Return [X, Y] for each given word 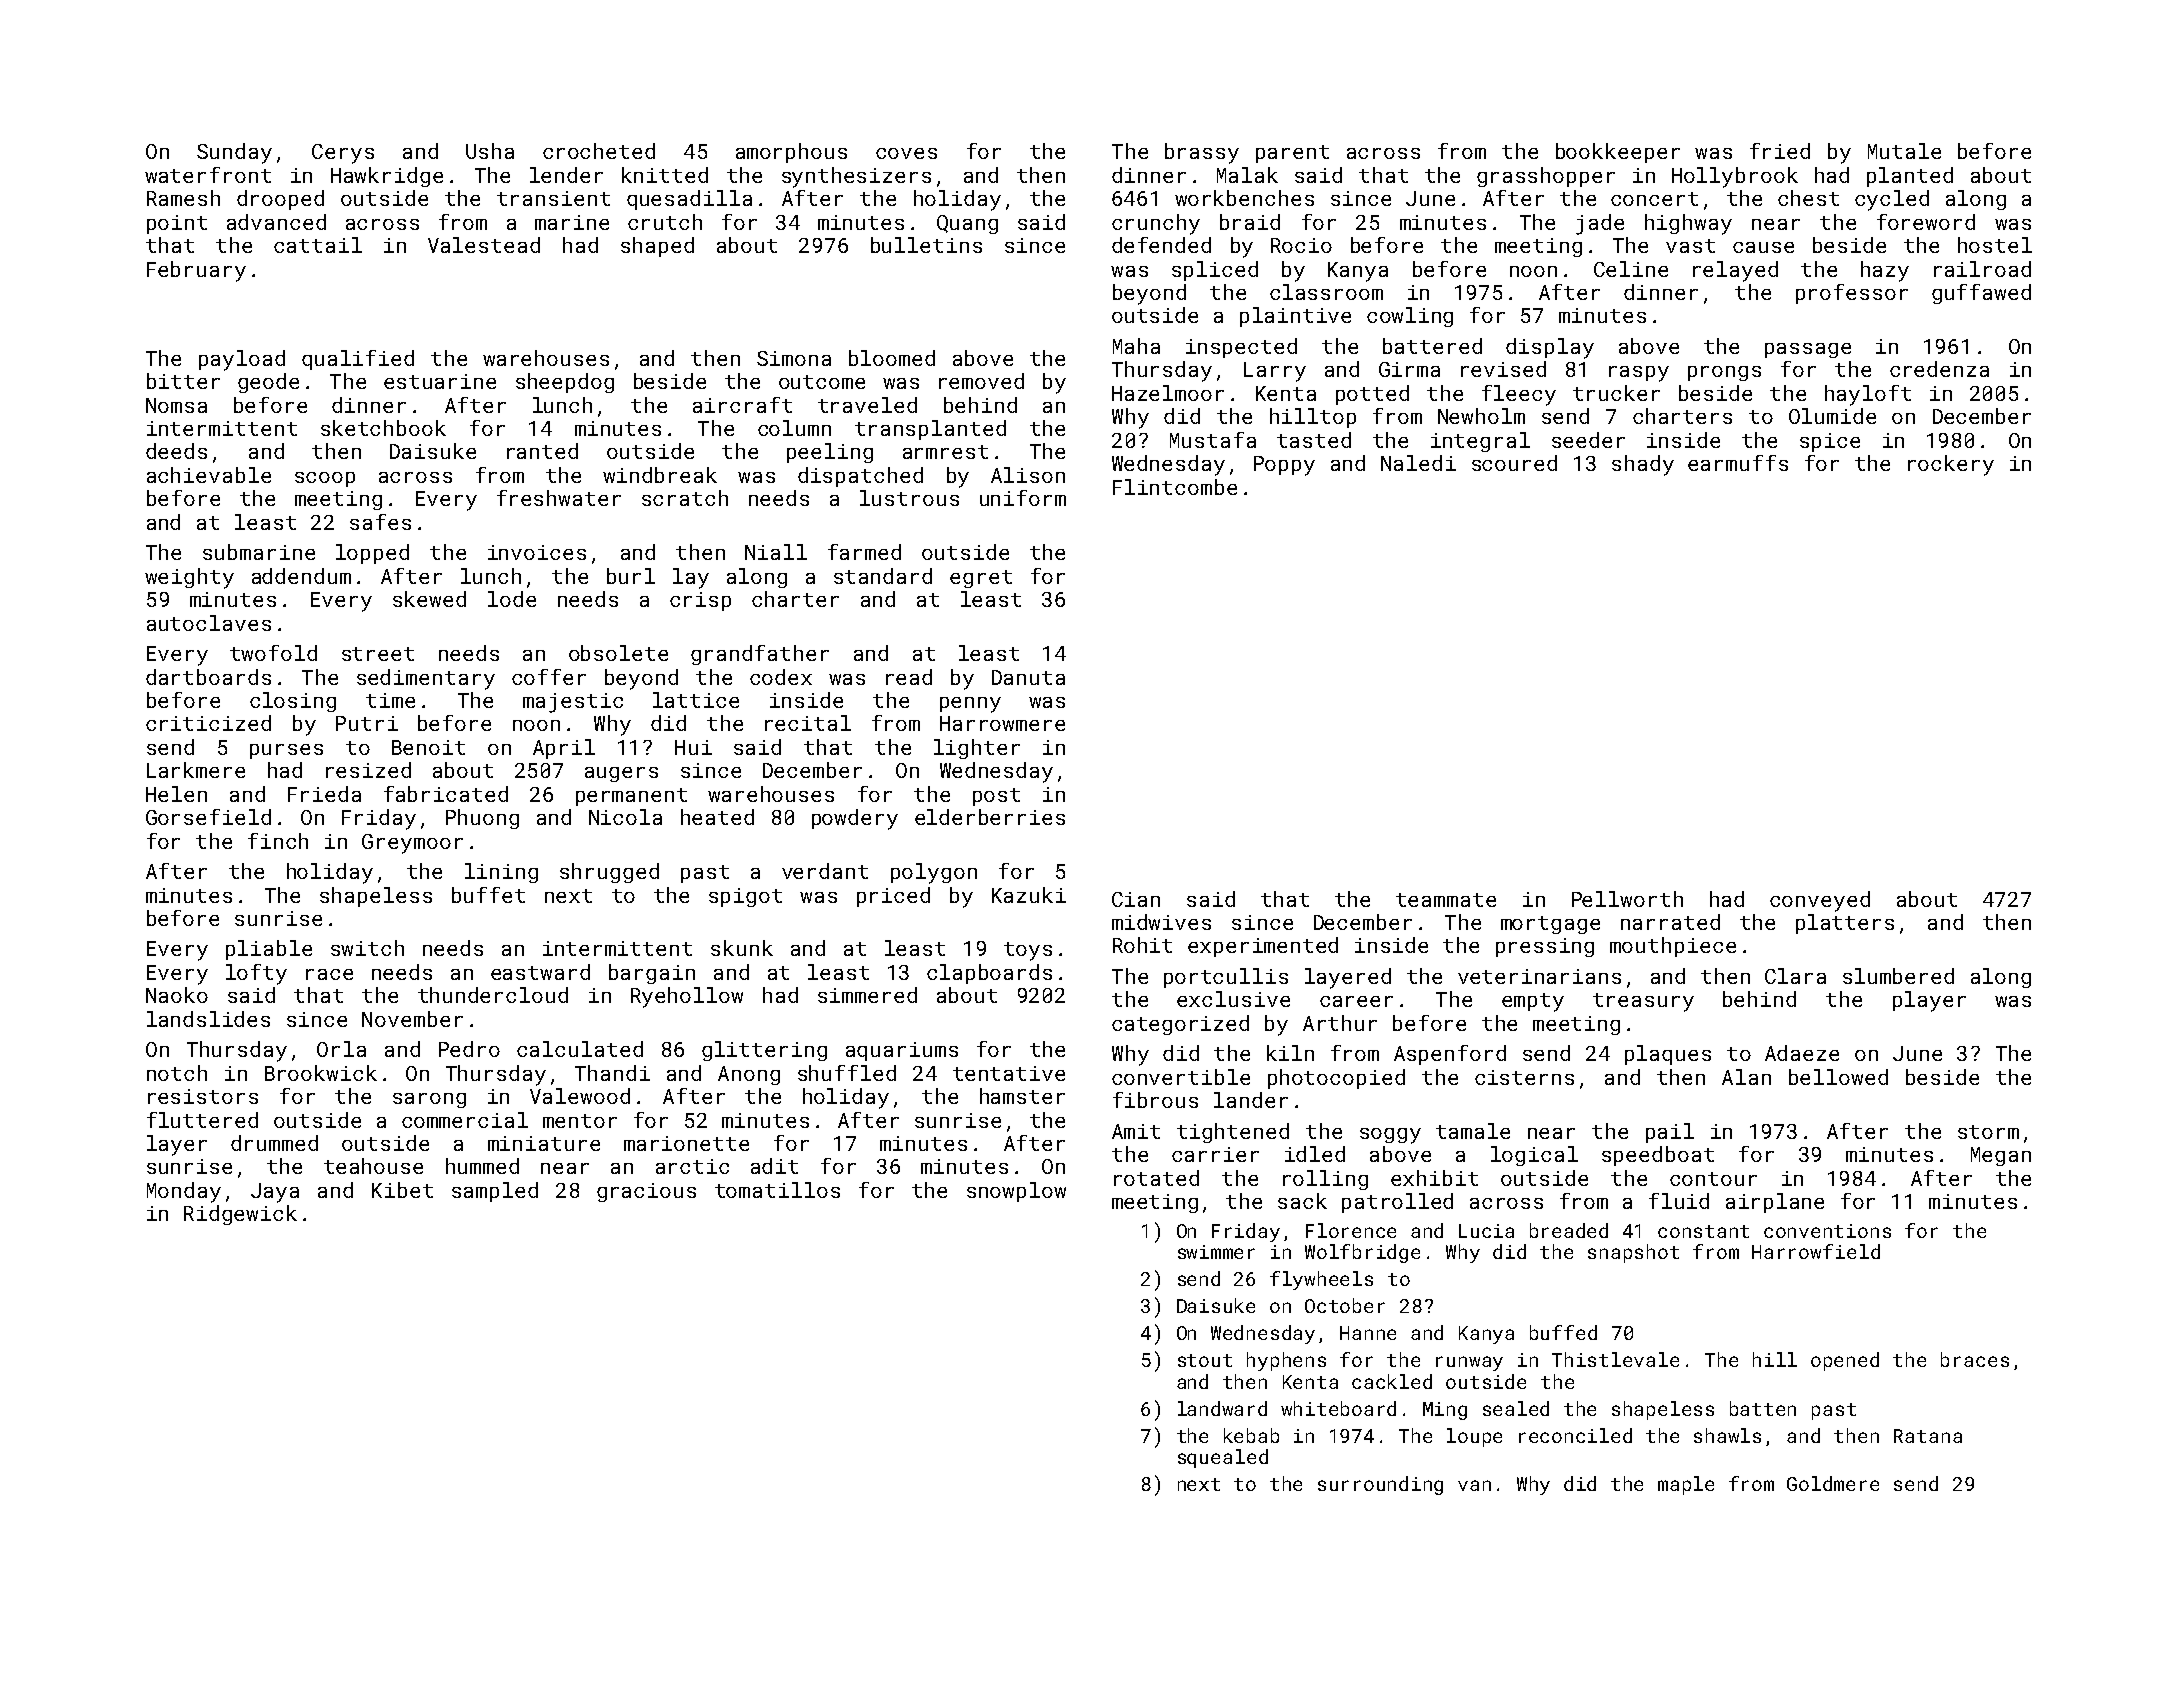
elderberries [990, 817]
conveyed [1820, 901]
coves [906, 153]
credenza [1939, 369]
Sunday [234, 153]
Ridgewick [240, 1215]
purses [286, 751]
